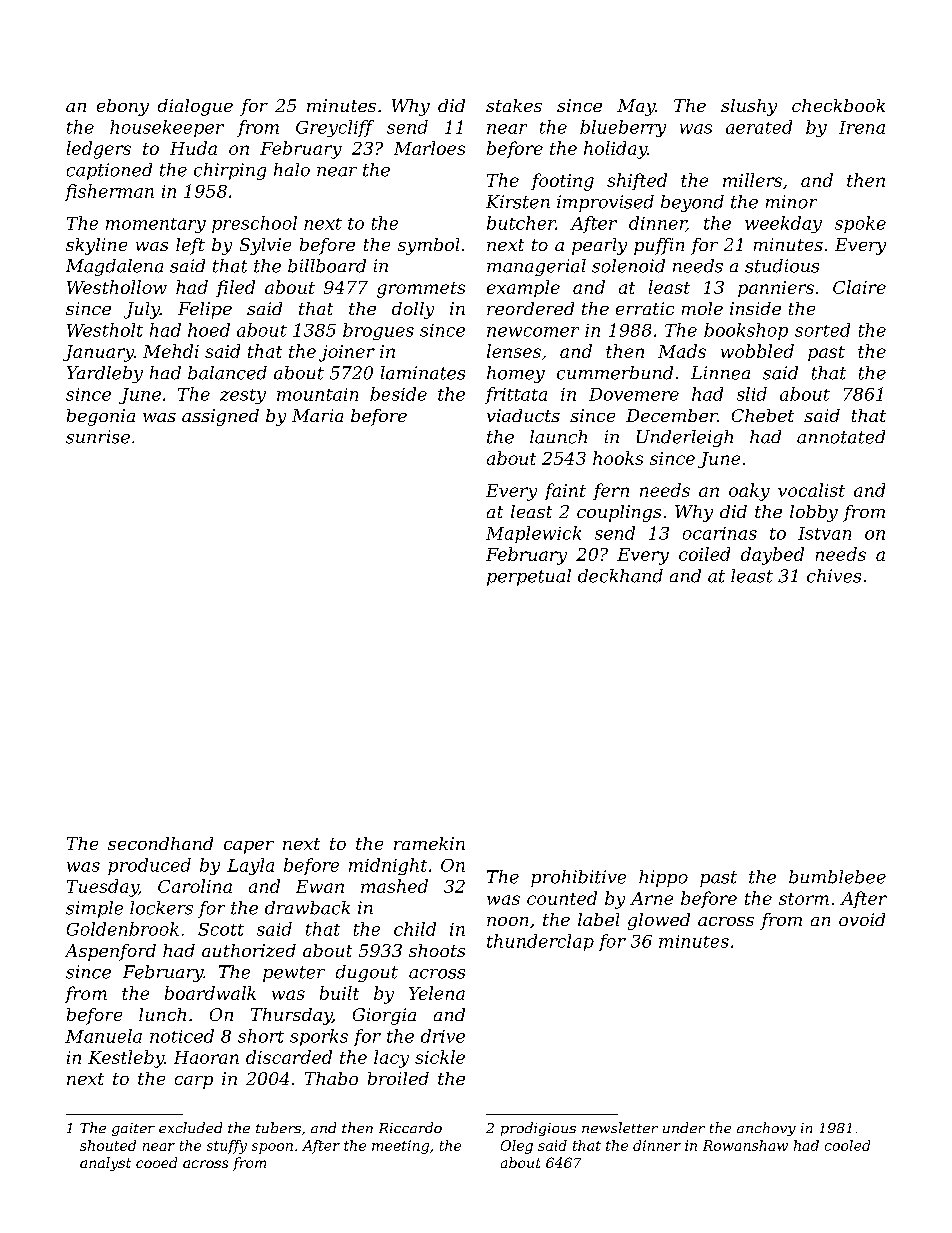 This screenshot has width=952, height=1233. I want to click on sorted, so click(822, 330).
